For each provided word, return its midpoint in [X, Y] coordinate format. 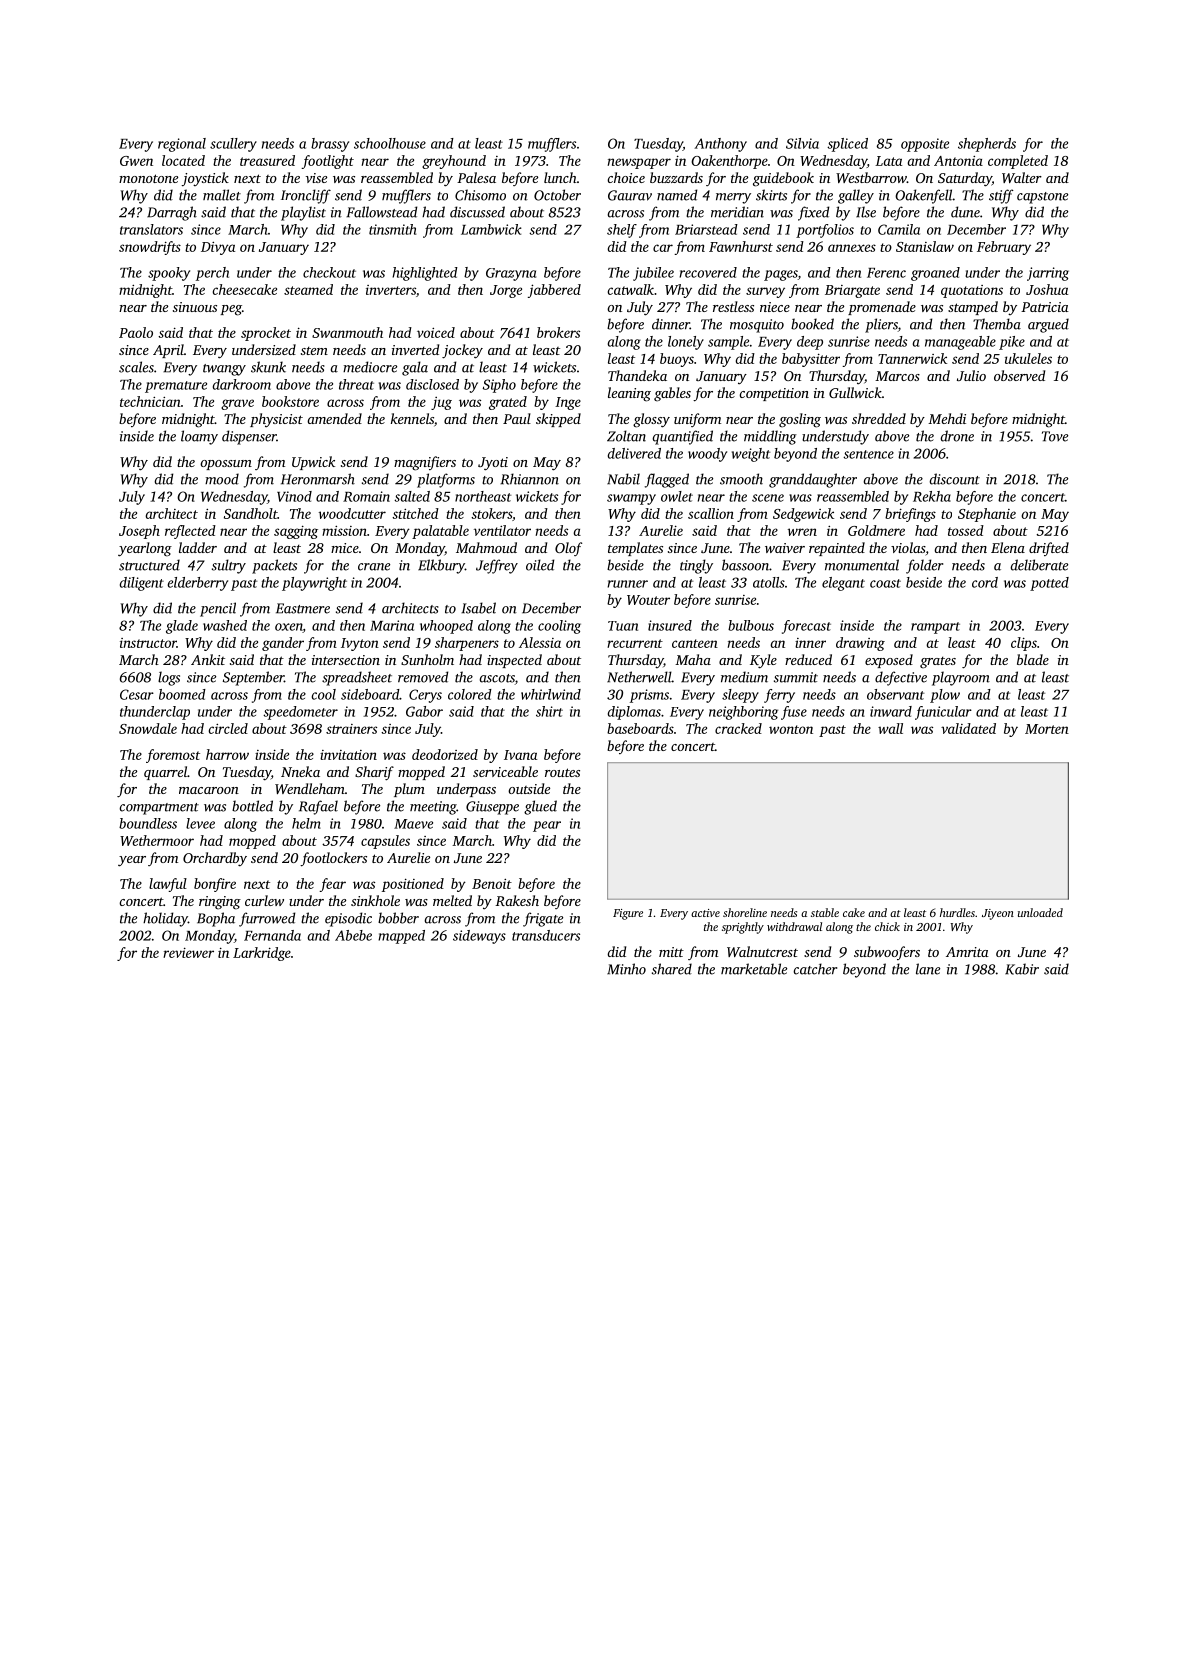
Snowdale [148, 728]
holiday [165, 919]
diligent [142, 584]
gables [672, 394]
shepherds [987, 145]
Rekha [932, 496]
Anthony [720, 145]
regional [182, 145]
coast [885, 583]
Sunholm [427, 659]
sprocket [266, 334]
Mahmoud [486, 547]
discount [954, 479]
